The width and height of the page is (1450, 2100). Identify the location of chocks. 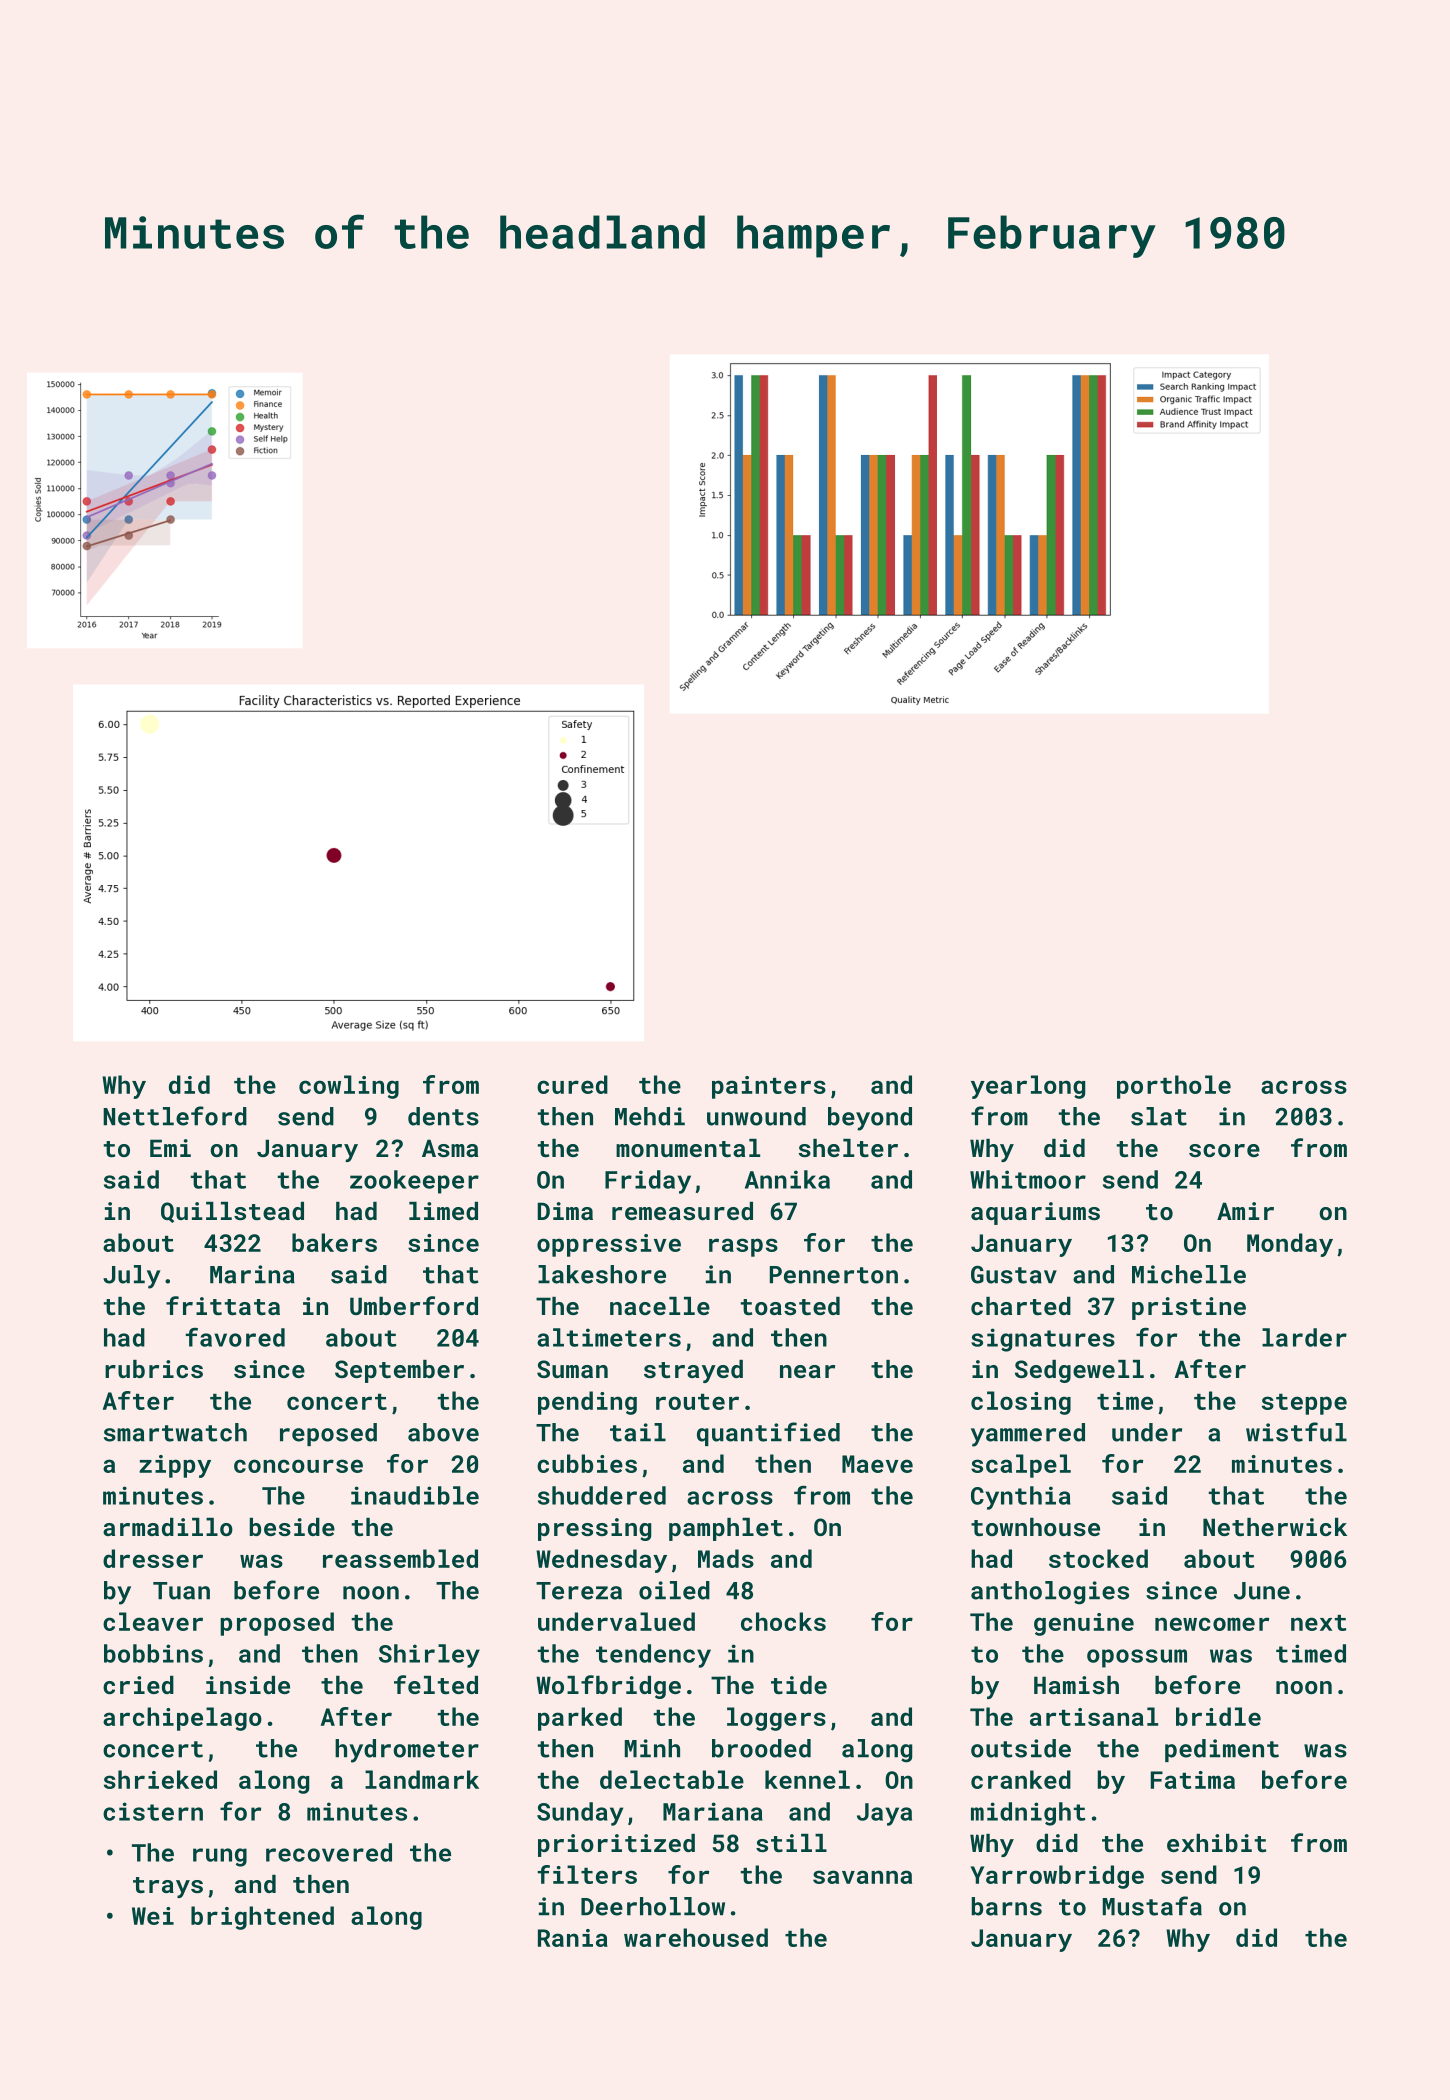
(783, 1621).
